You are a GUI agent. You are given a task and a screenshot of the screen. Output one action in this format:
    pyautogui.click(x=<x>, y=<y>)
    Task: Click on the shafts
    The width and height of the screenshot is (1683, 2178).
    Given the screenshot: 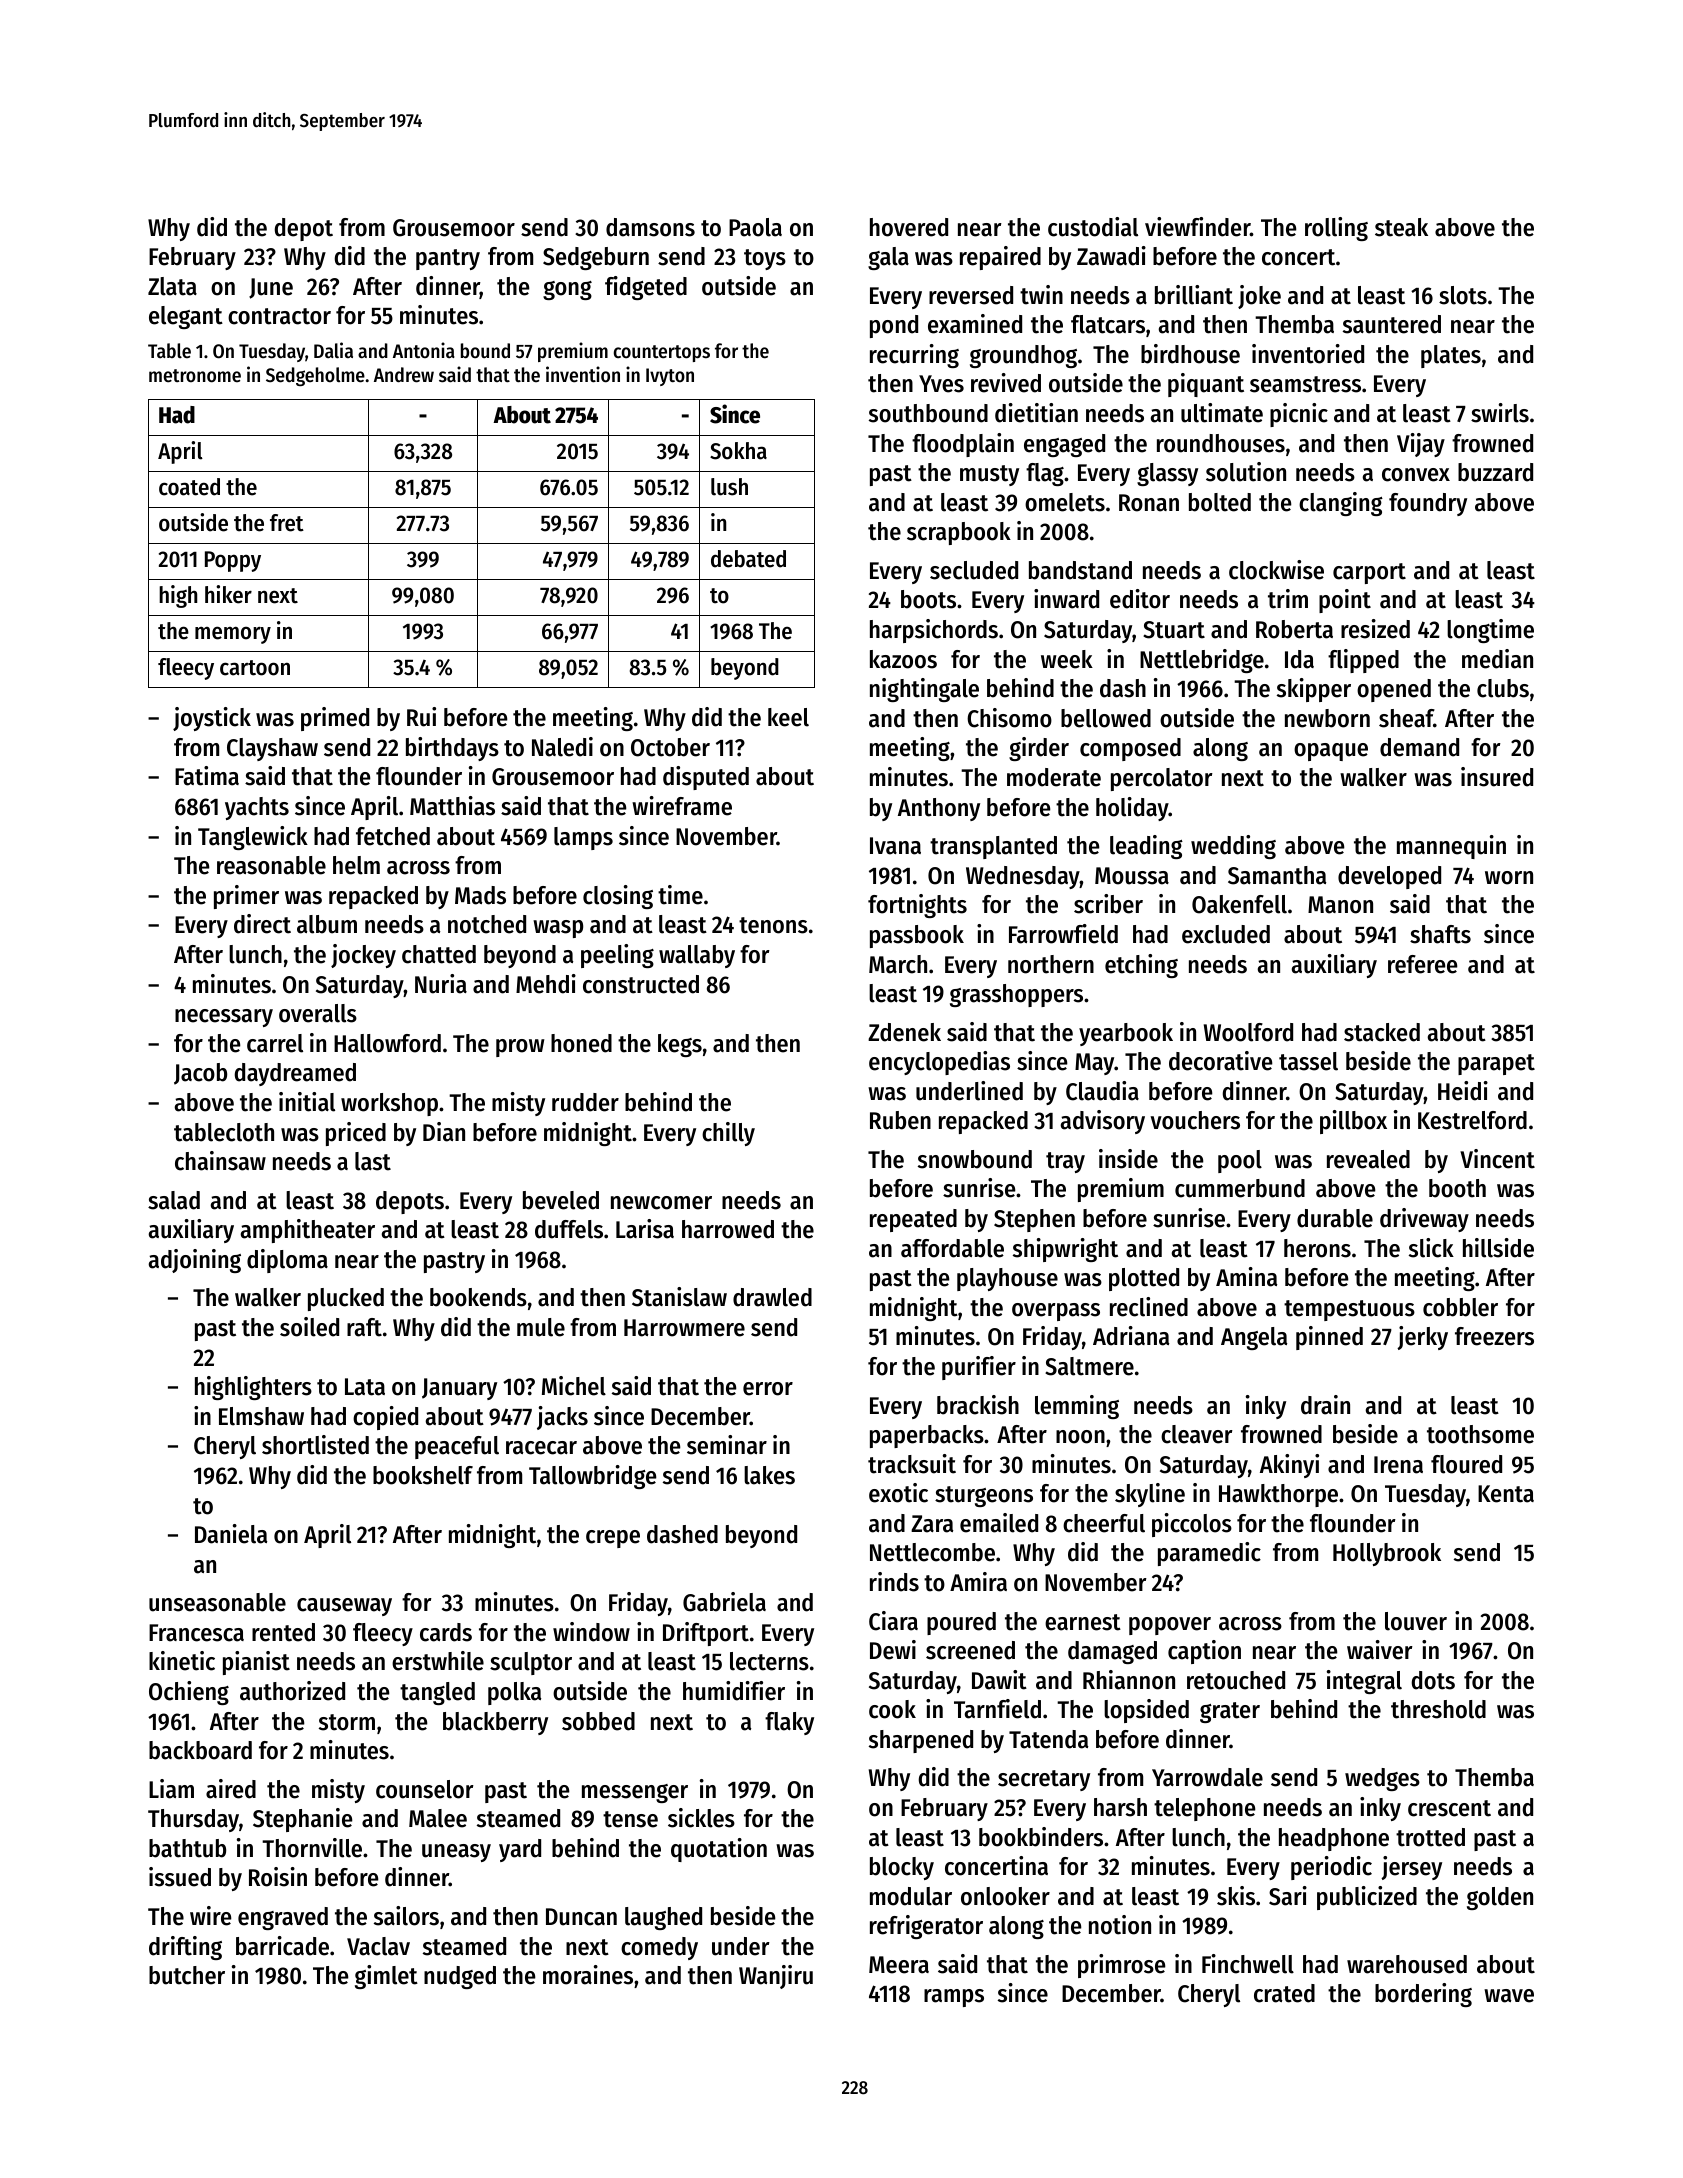 What is the action you would take?
    pyautogui.click(x=1440, y=934)
